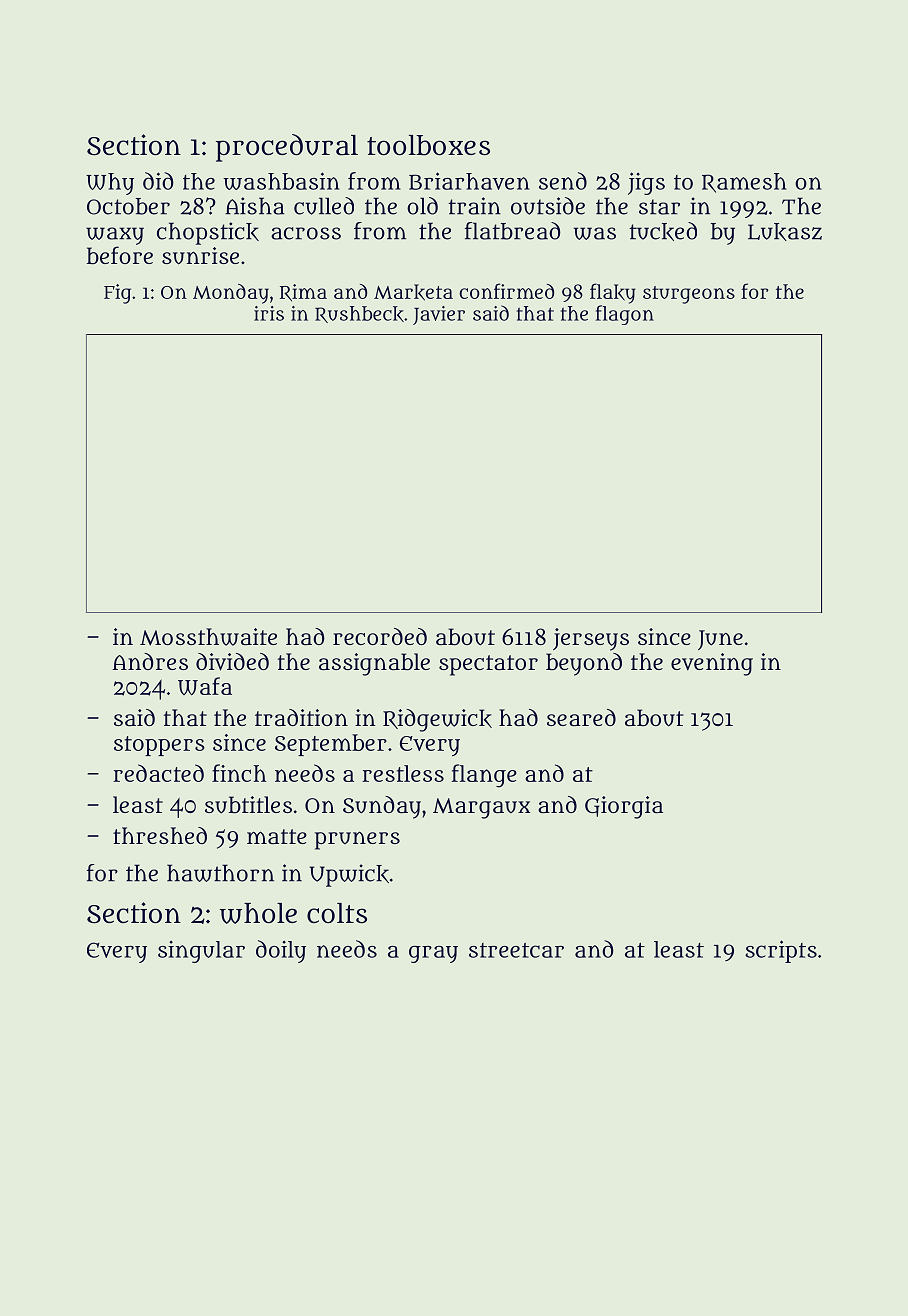 Image resolution: width=908 pixels, height=1316 pixels. What do you see at coordinates (646, 183) in the page?
I see `jigs` at bounding box center [646, 183].
